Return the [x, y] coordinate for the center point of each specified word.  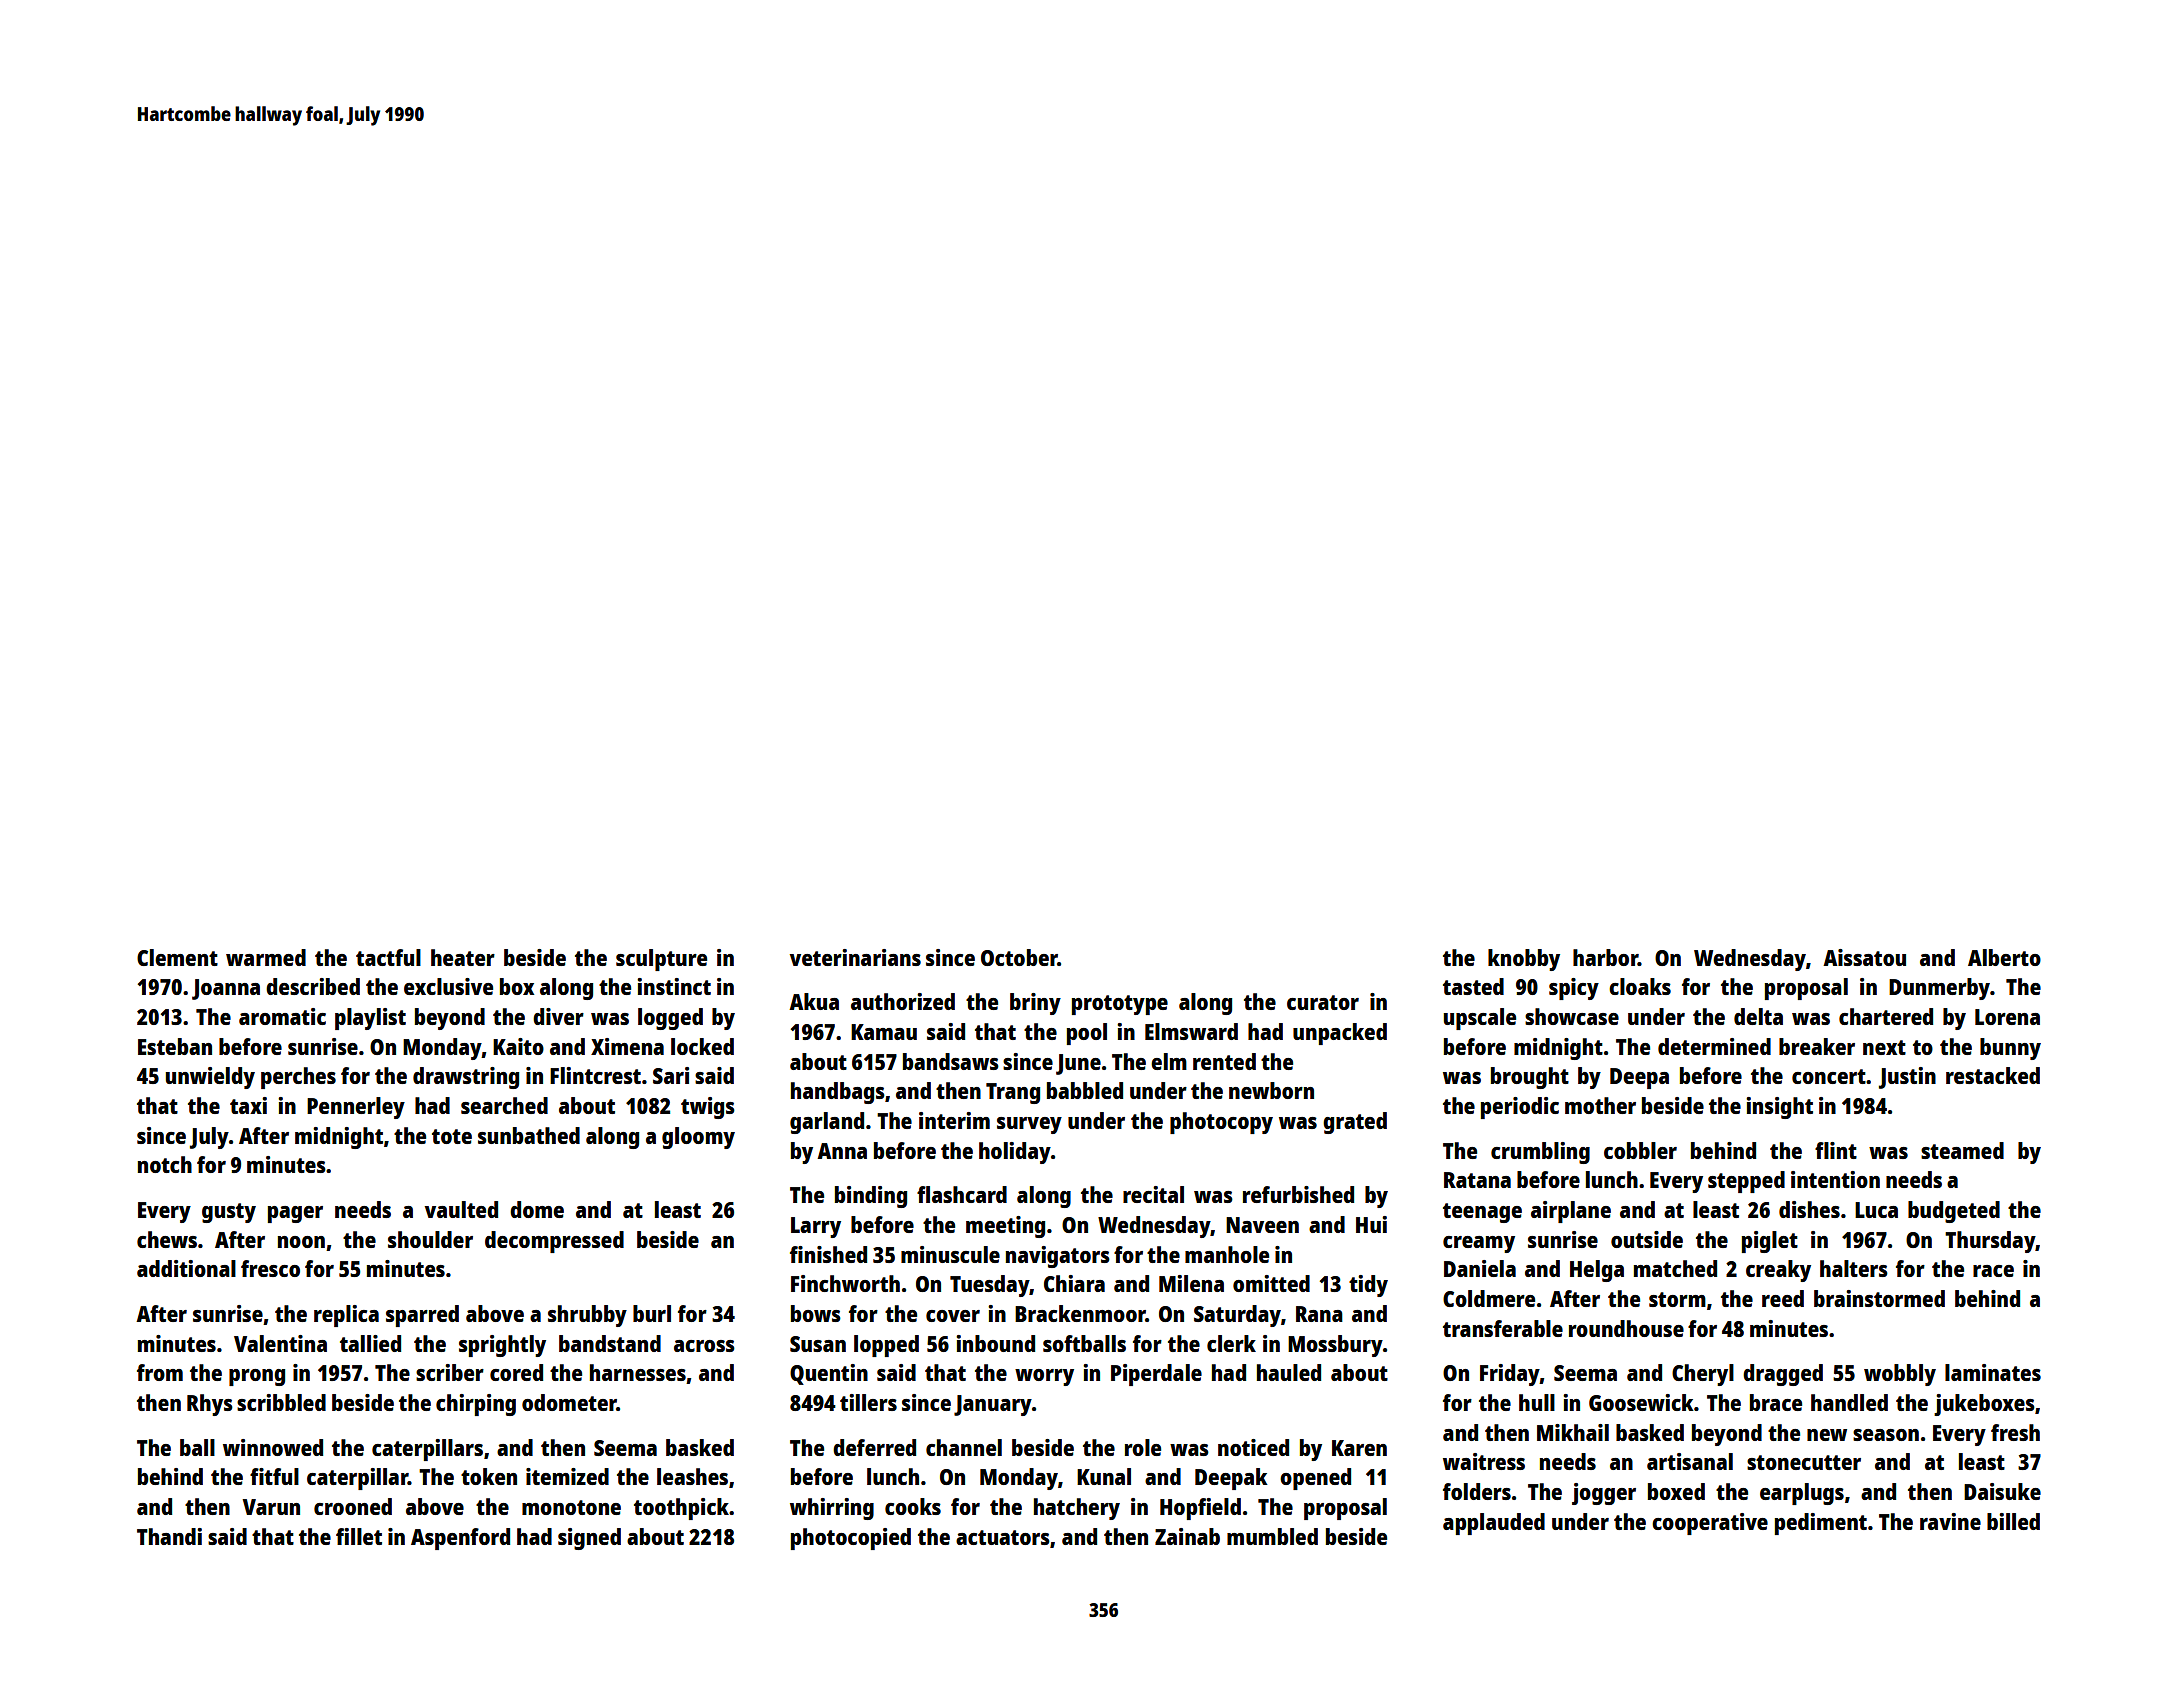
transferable [1503, 1328]
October [1019, 957]
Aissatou [1864, 957]
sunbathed [529, 1135]
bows [816, 1313]
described [313, 986]
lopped [886, 1346]
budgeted [1954, 1212]
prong [257, 1377]
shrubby [587, 1316]
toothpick [681, 1509]
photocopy [1221, 1123]
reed [1783, 1298]
